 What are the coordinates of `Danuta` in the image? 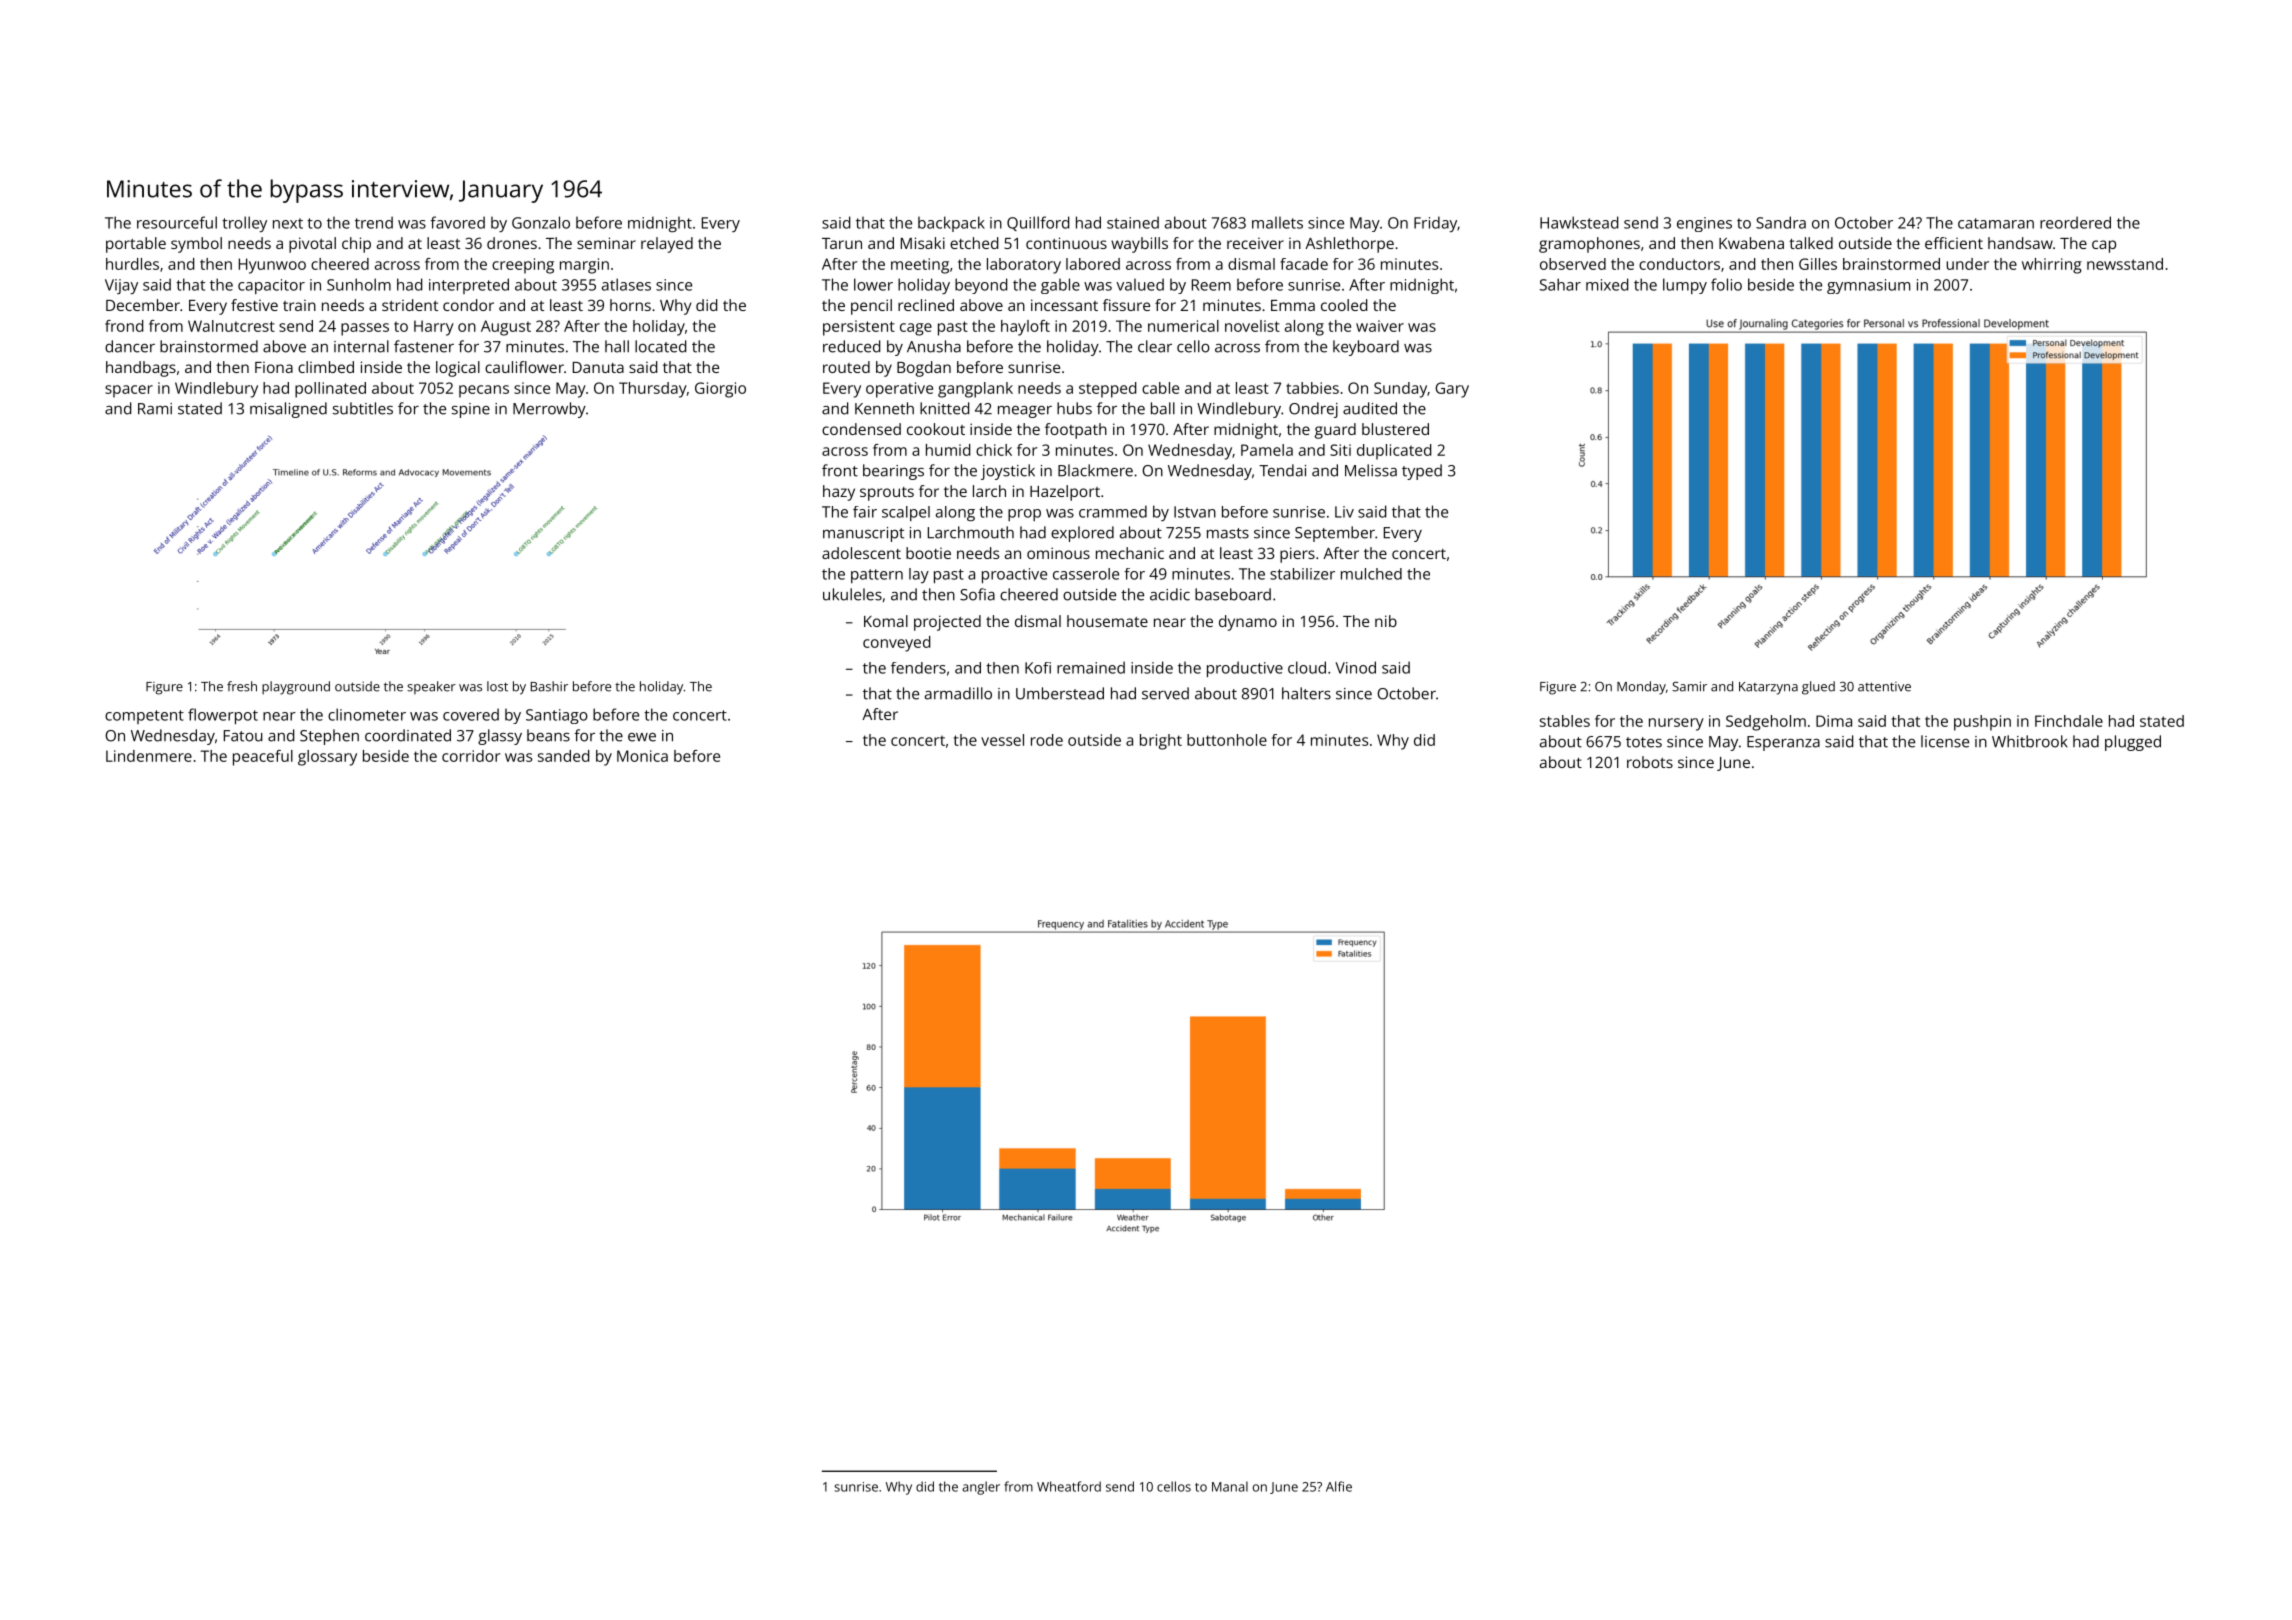 It's located at (598, 367).
